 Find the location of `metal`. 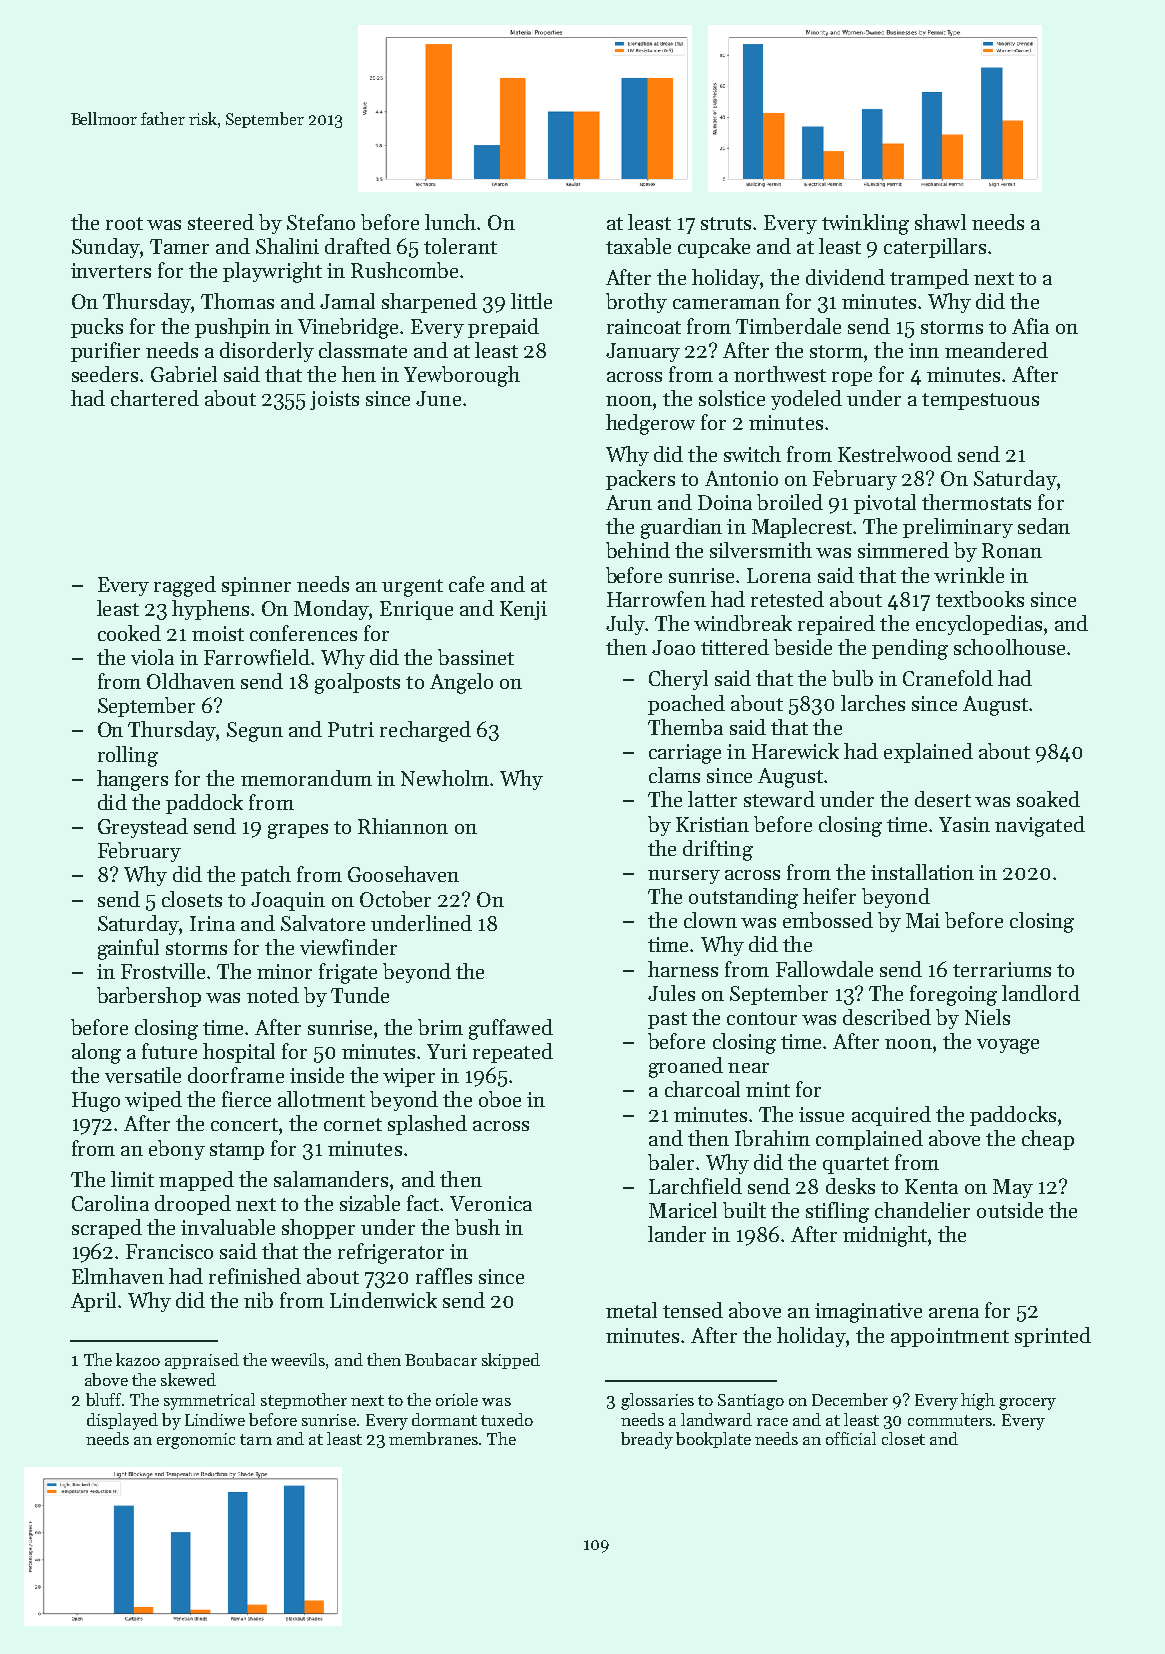

metal is located at coordinates (631, 1310).
